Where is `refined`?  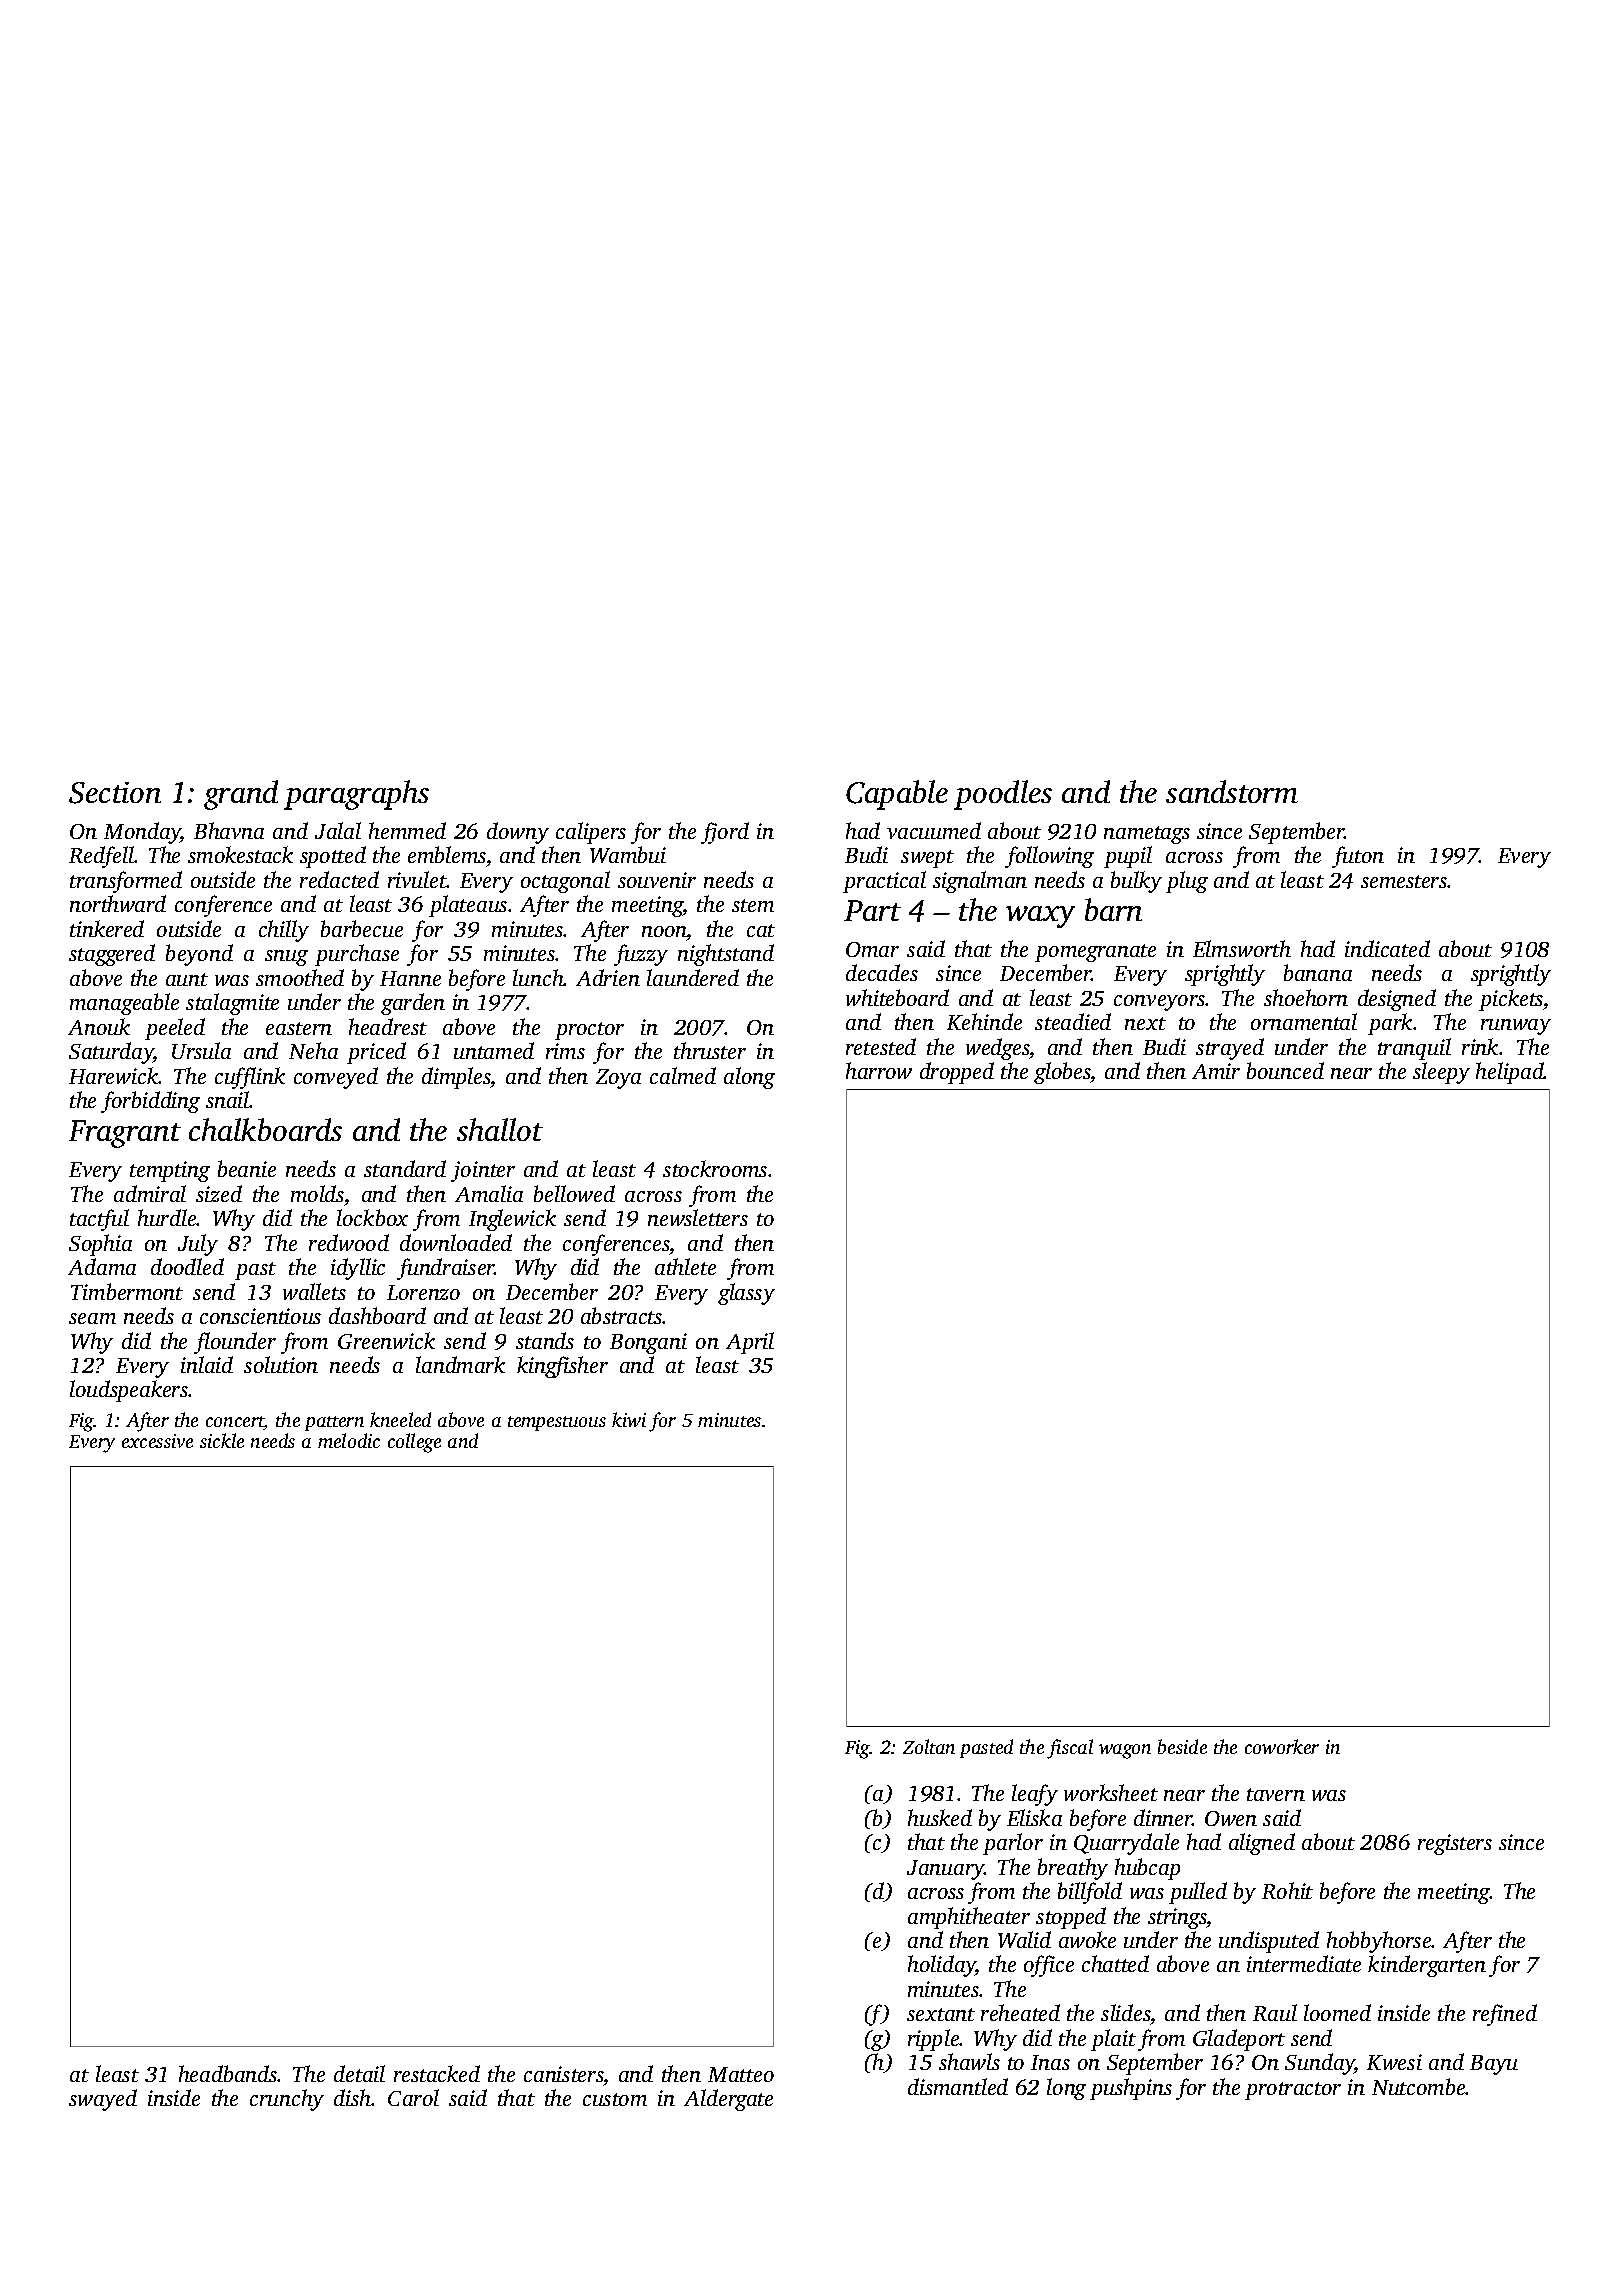 refined is located at coordinates (1505, 2015).
